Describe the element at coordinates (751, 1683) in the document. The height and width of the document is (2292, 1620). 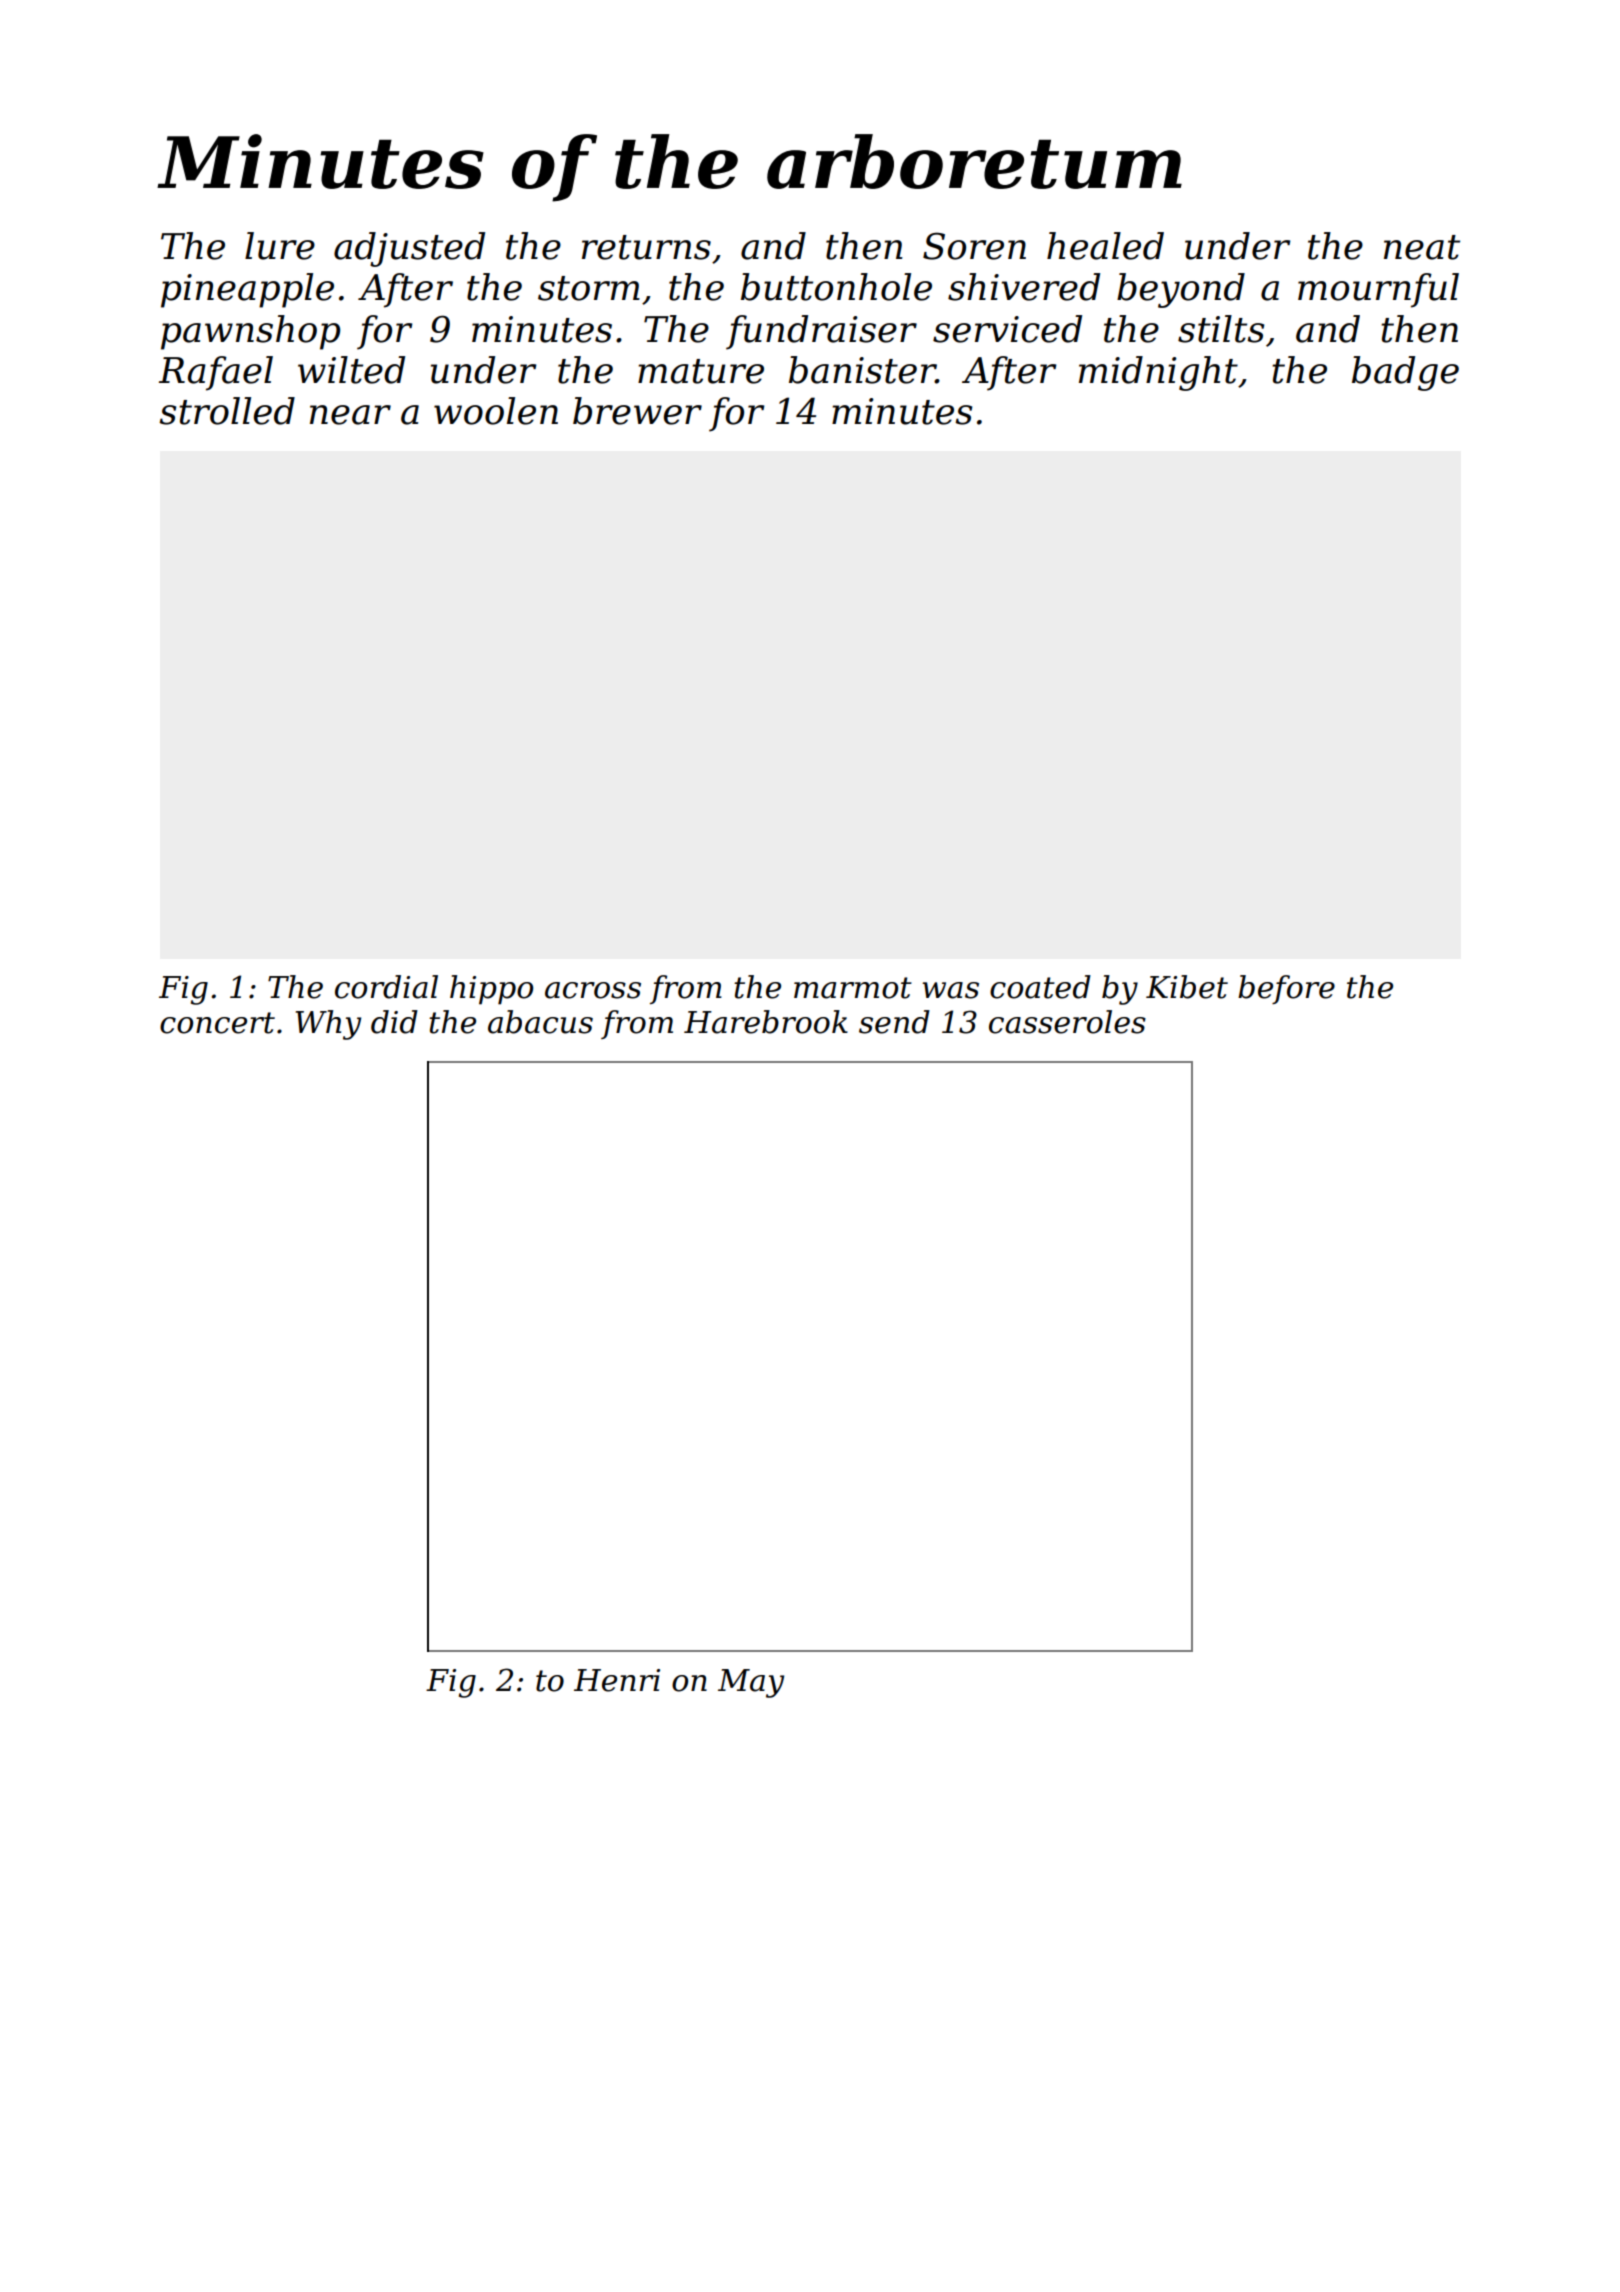
I see `May` at that location.
